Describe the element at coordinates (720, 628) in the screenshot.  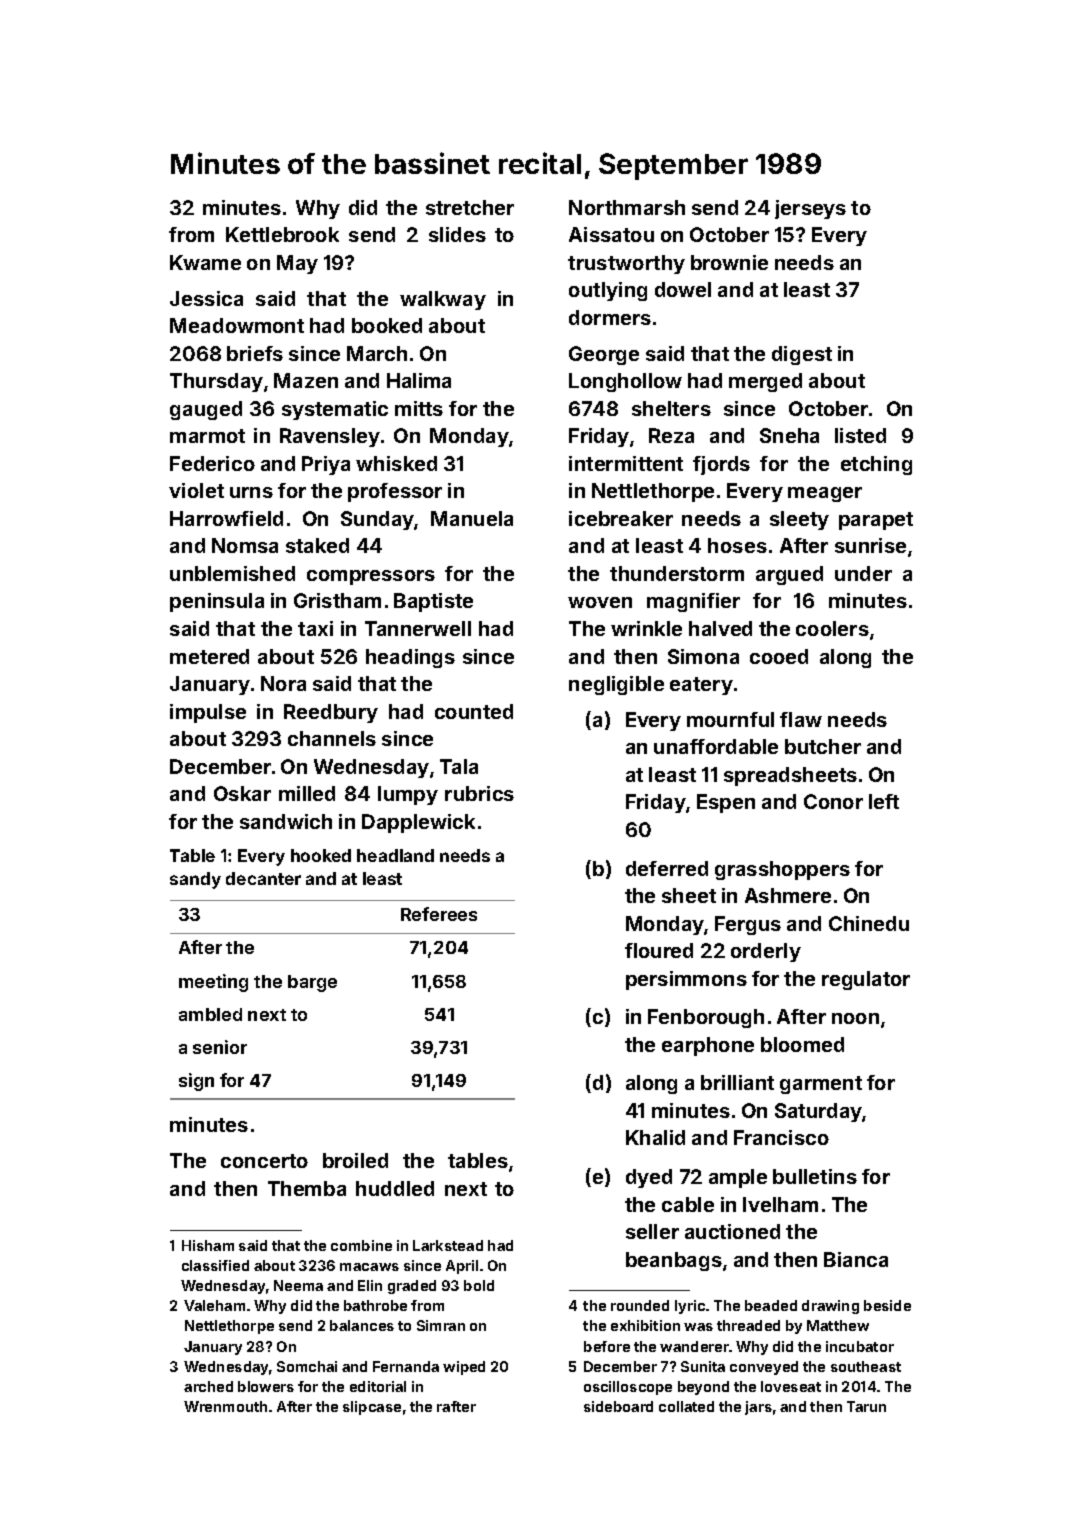
I see `halved` at that location.
